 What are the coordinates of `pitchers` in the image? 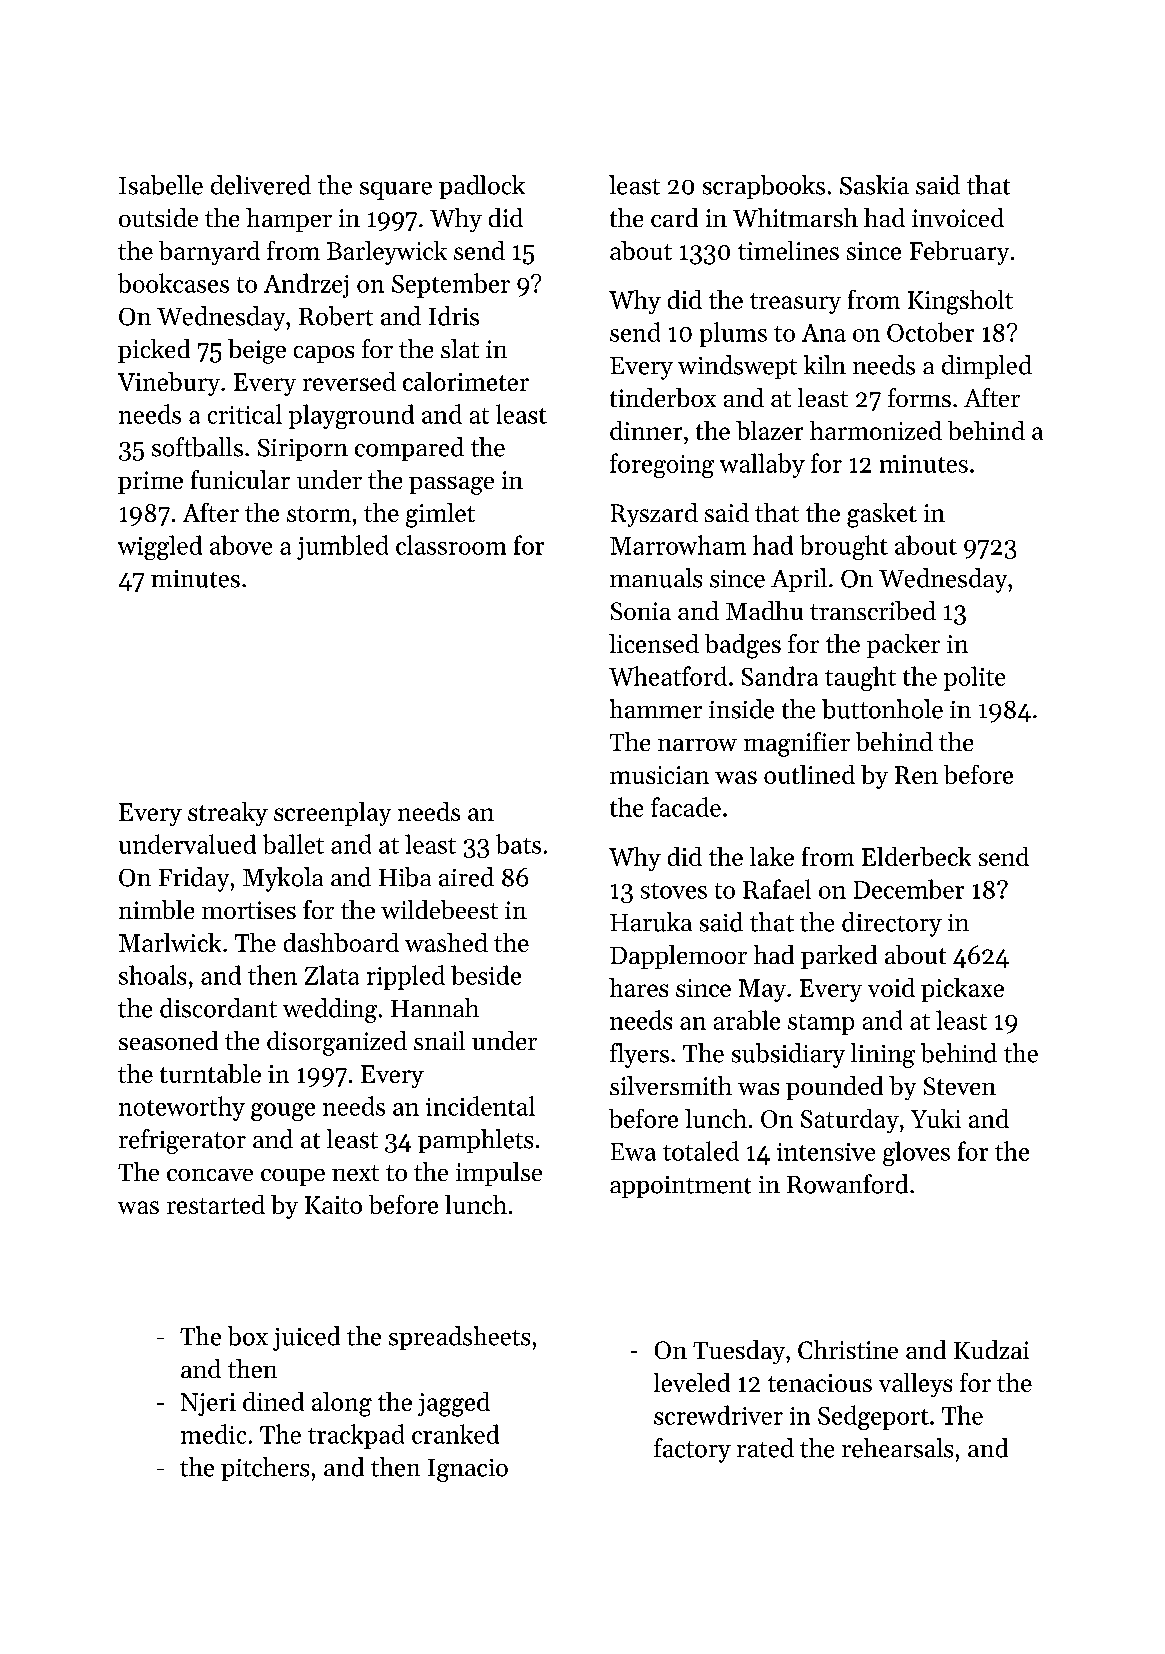 It's located at (265, 1469).
